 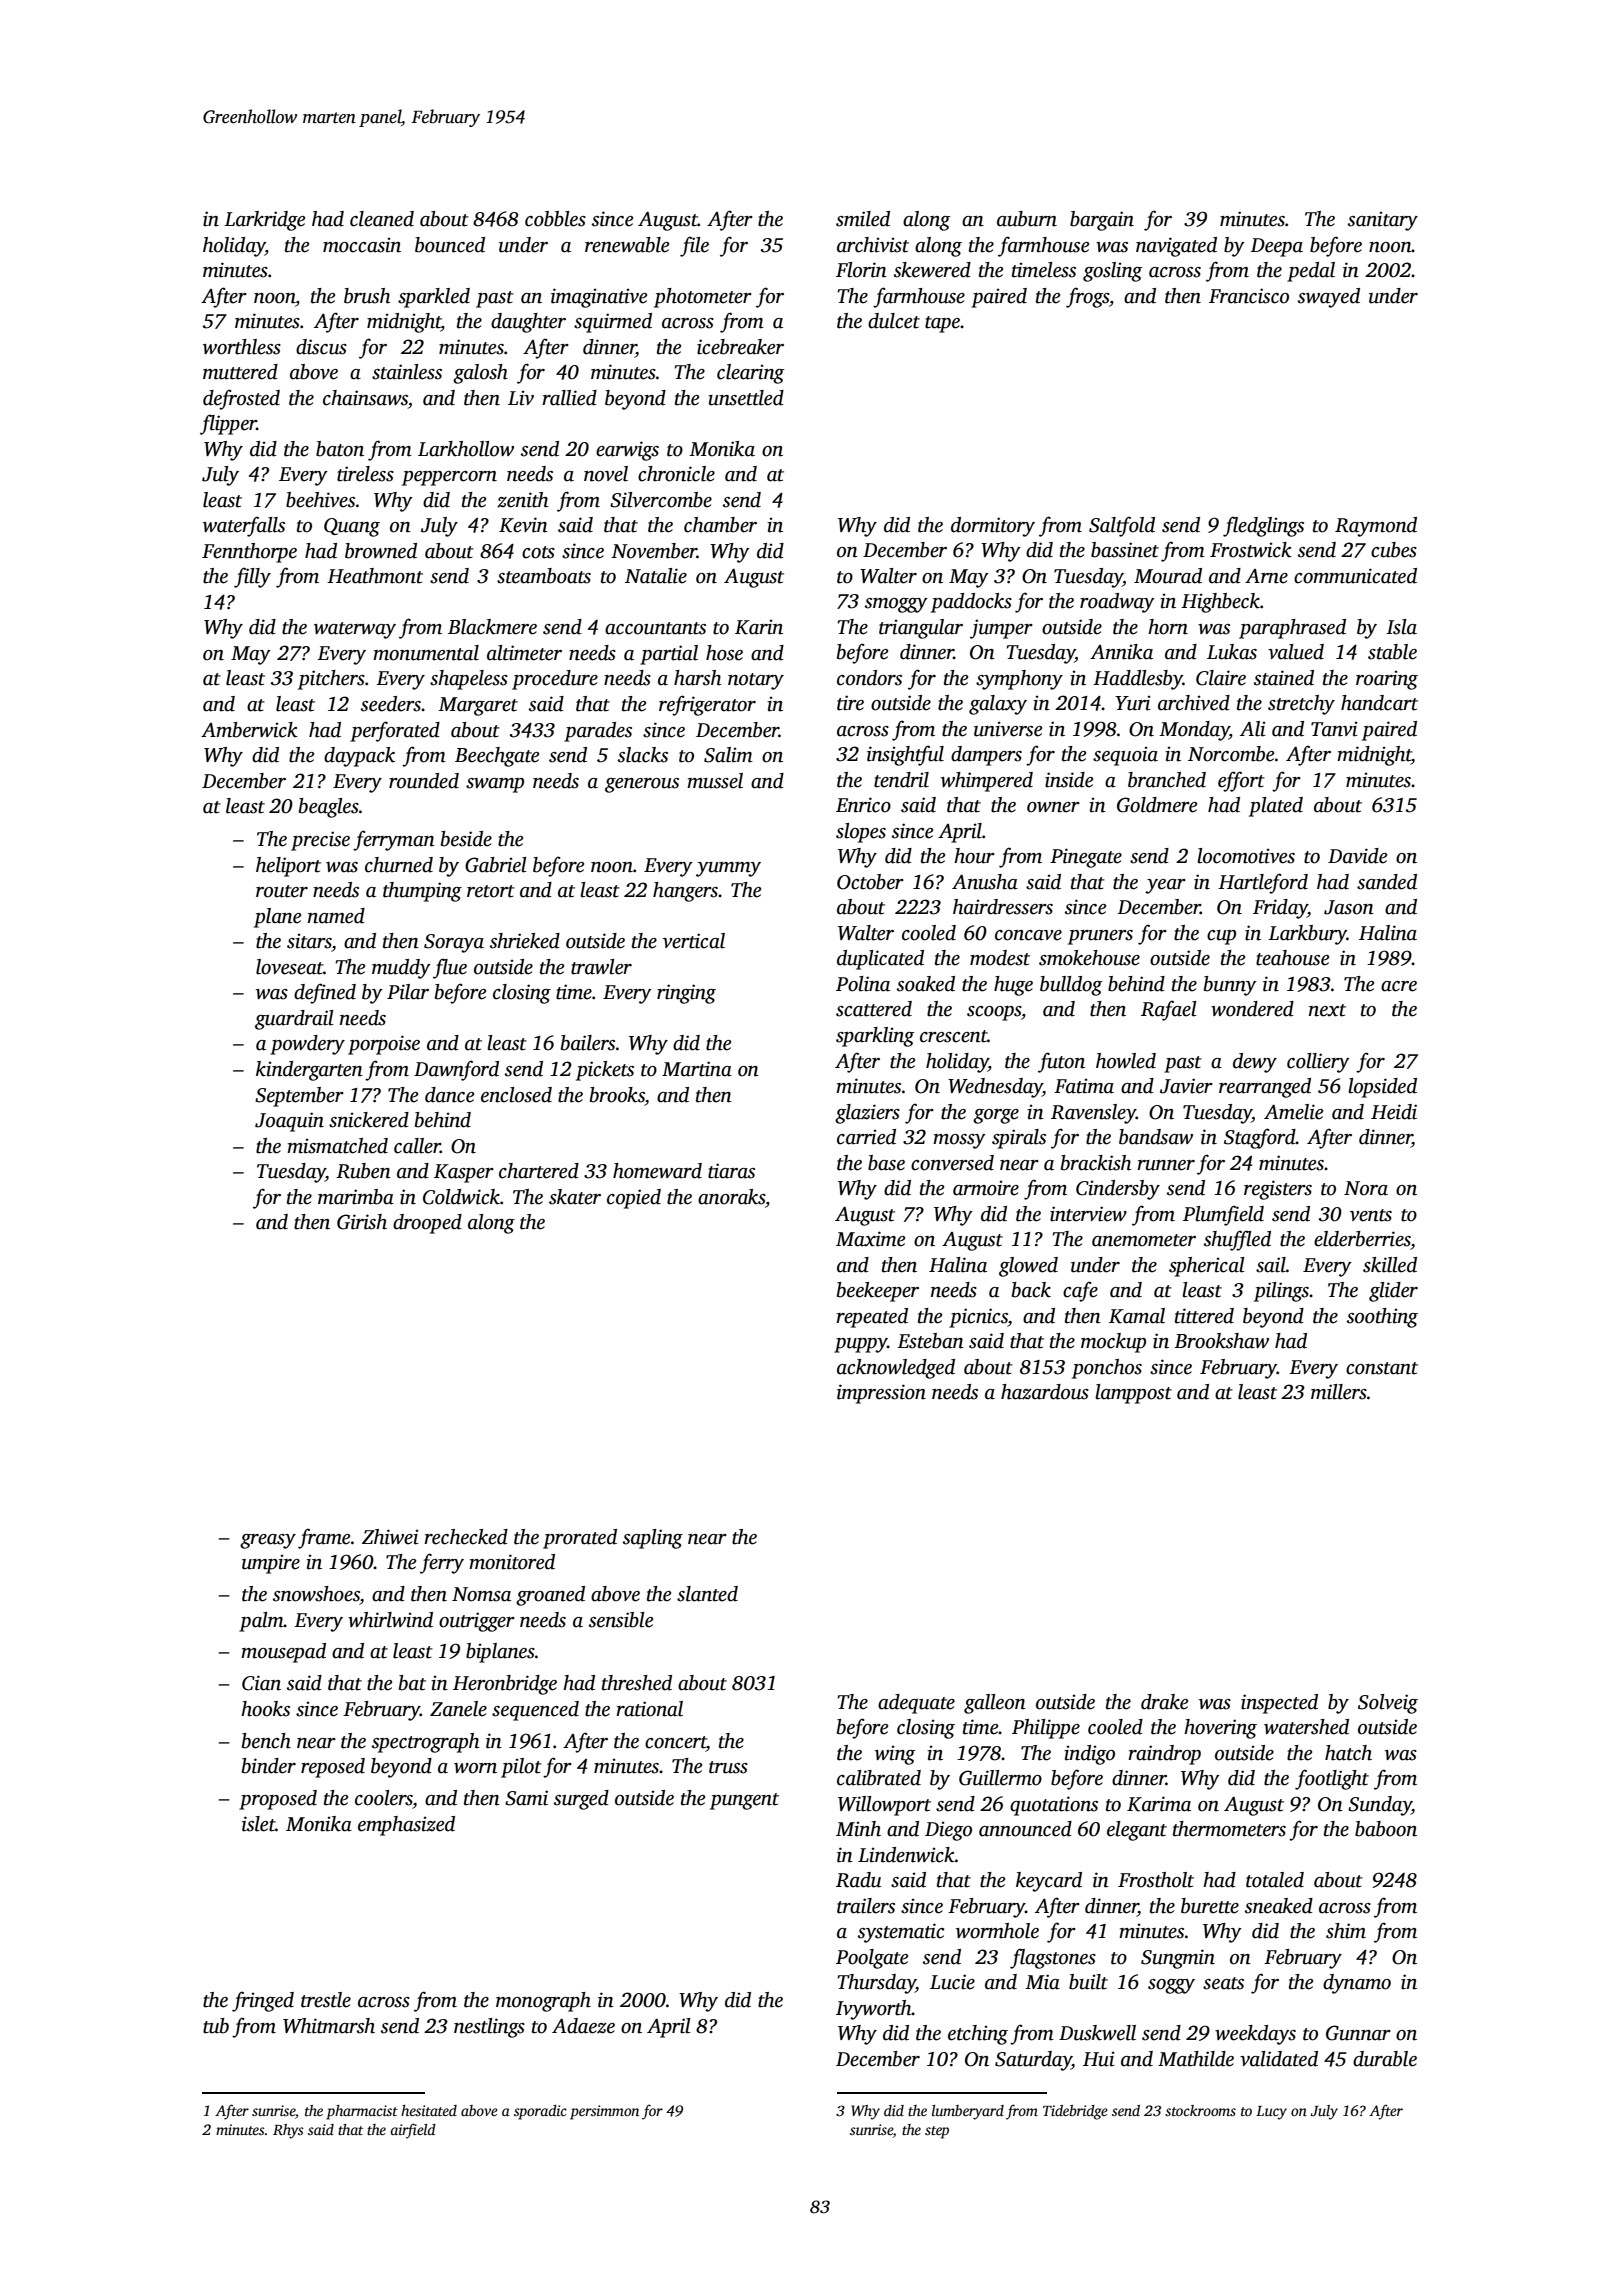 What do you see at coordinates (1166, 1165) in the screenshot?
I see `runner` at bounding box center [1166, 1165].
